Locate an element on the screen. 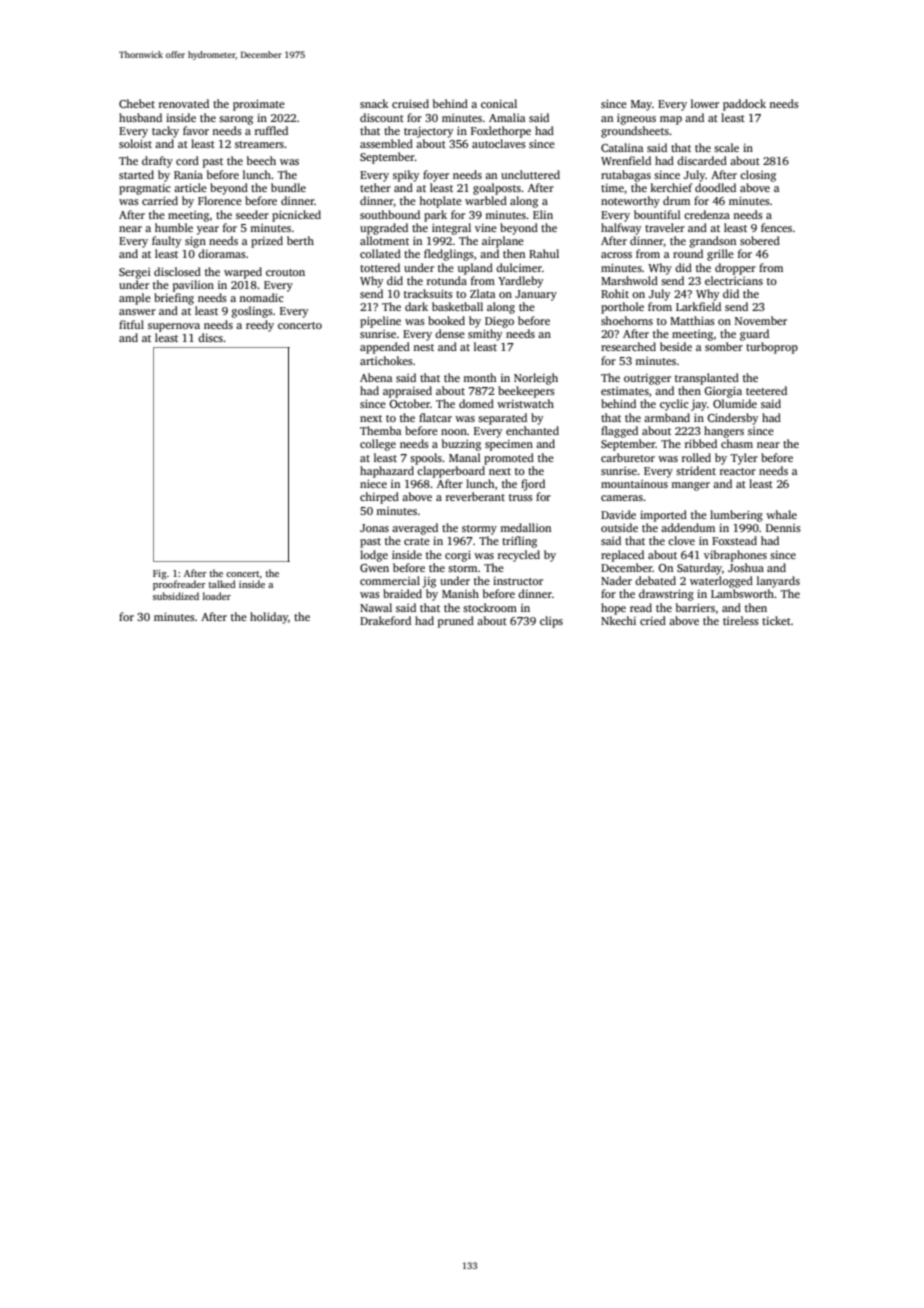  discs is located at coordinates (210, 337).
